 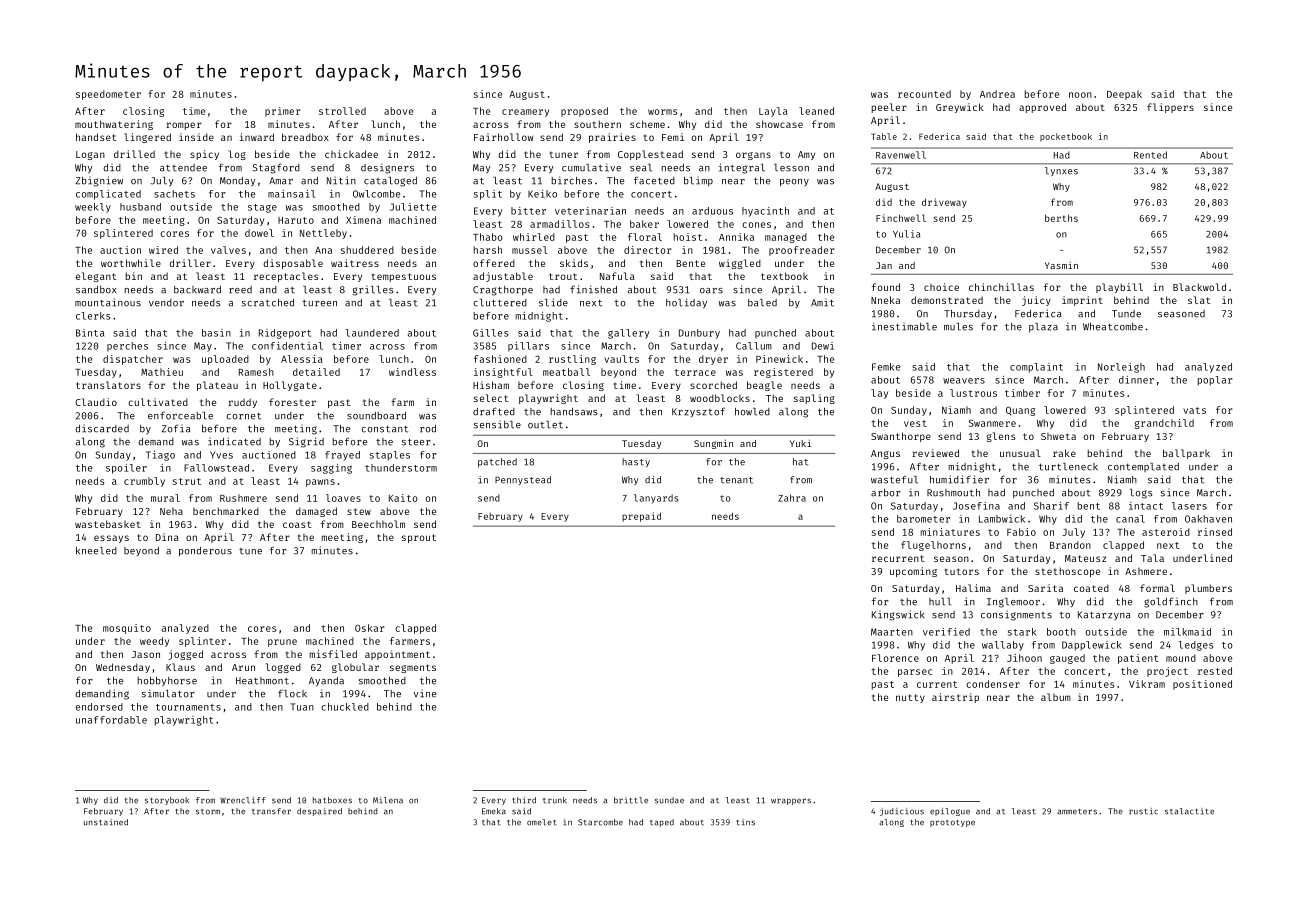 What do you see at coordinates (631, 800) in the screenshot?
I see `brittle` at bounding box center [631, 800].
